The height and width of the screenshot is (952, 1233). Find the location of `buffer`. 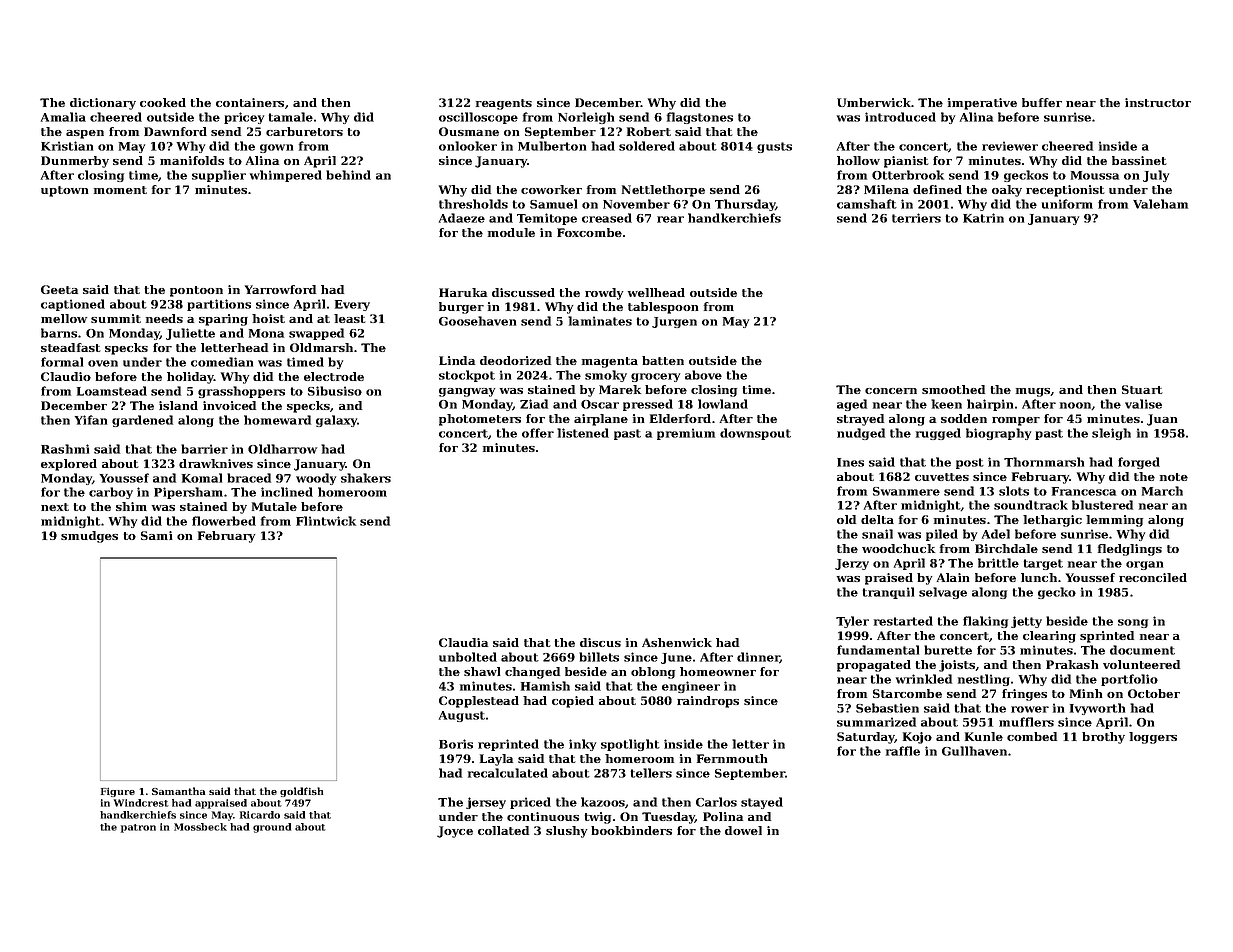

buffer is located at coordinates (1042, 102).
